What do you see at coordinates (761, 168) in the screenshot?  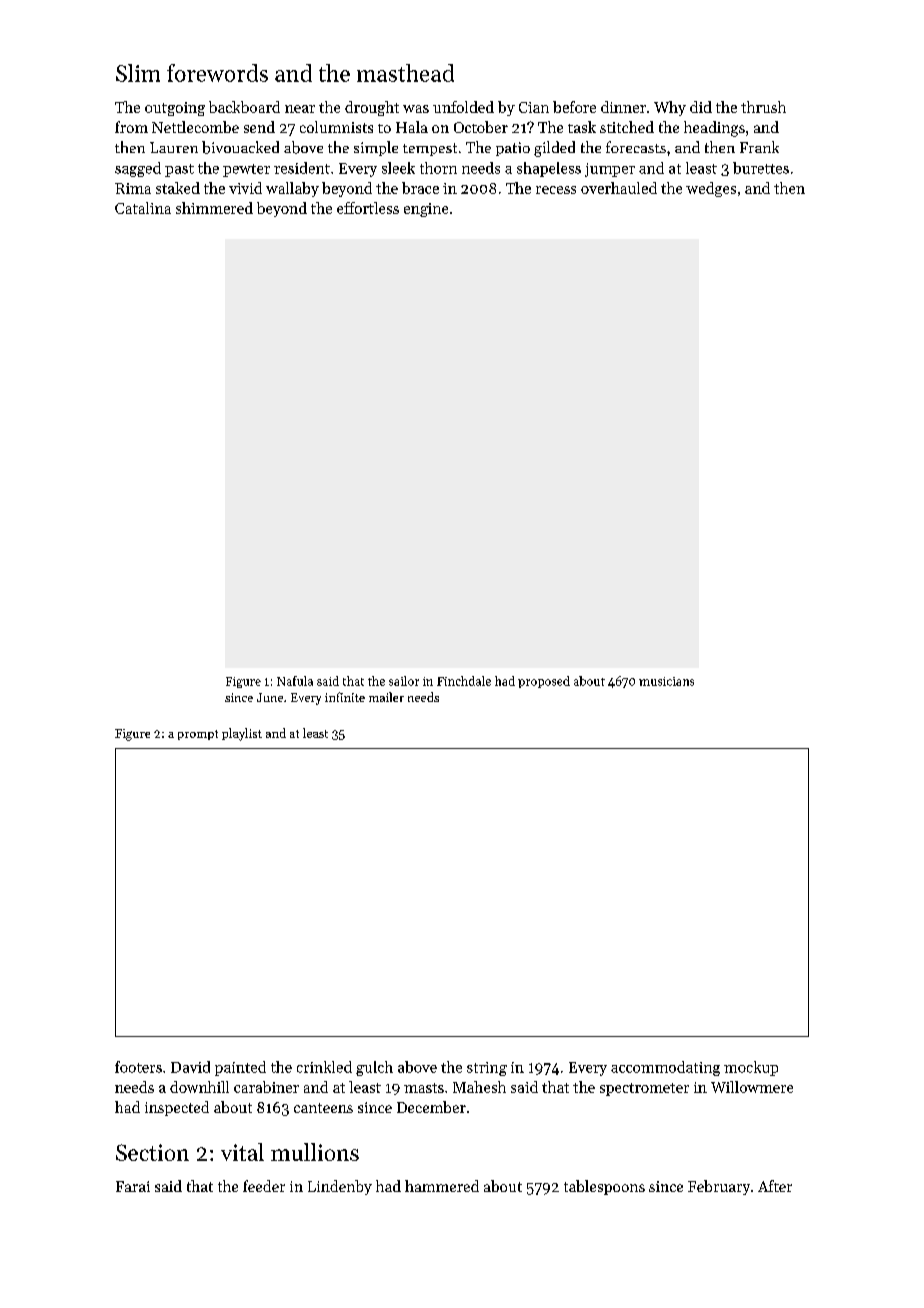 I see `burettes` at bounding box center [761, 168].
